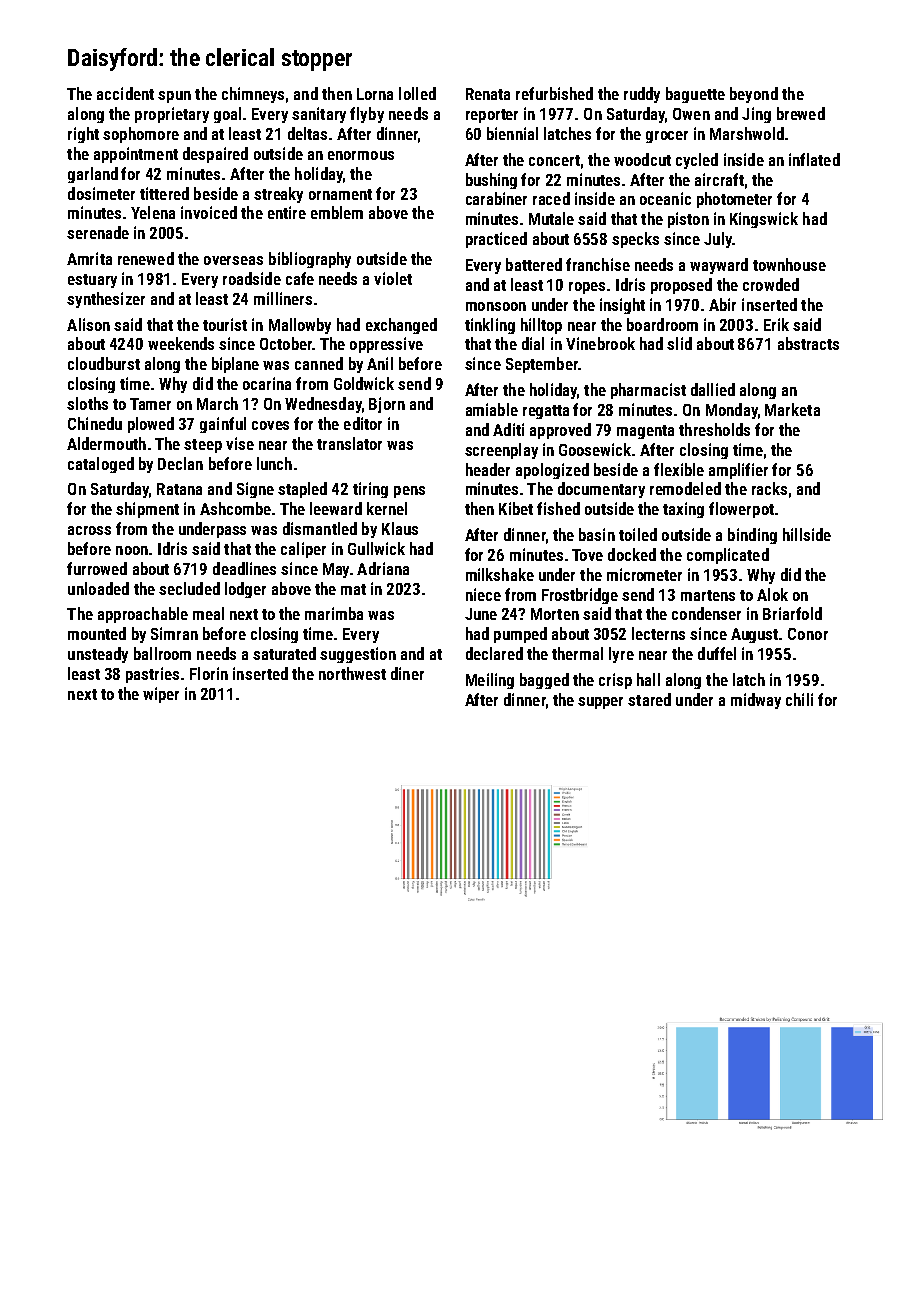  What do you see at coordinates (642, 95) in the screenshot?
I see `ruddy` at bounding box center [642, 95].
